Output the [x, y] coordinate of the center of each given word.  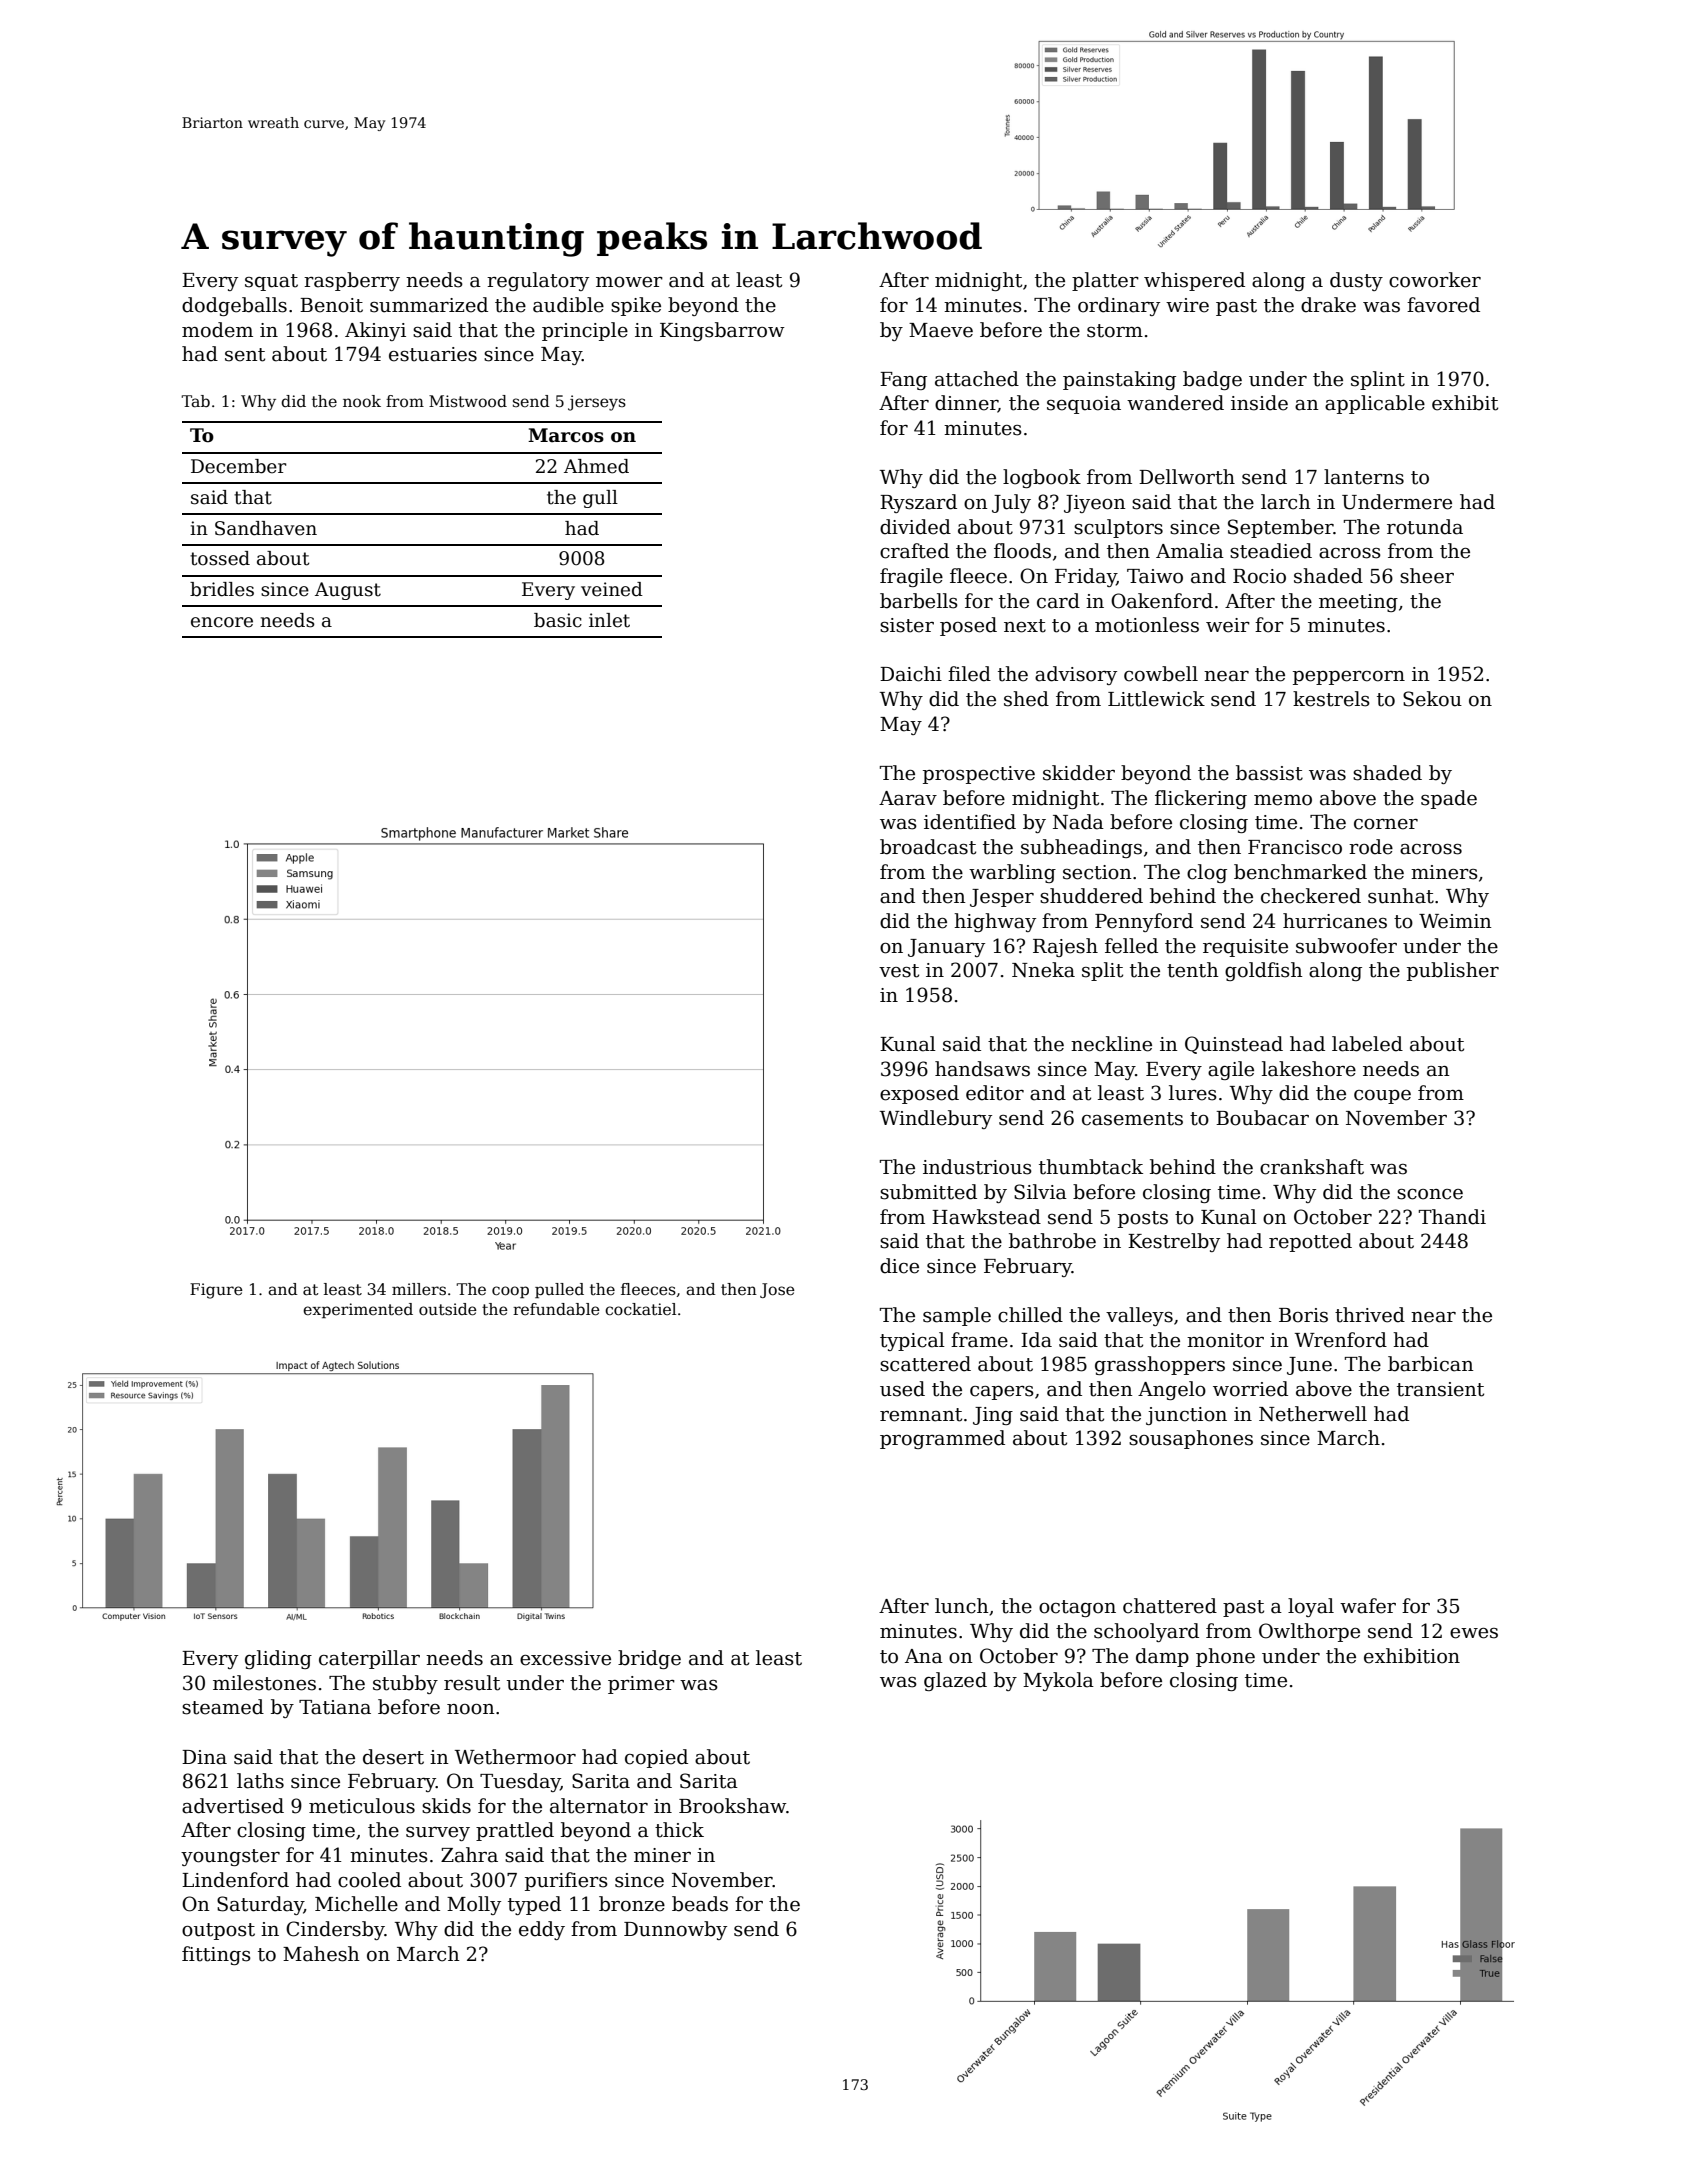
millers [419, 1289]
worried [1250, 1389]
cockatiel [640, 1309]
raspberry [352, 281]
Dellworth [1187, 477]
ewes [1474, 1633]
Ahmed [596, 466]
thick [679, 1830]
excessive [565, 1658]
